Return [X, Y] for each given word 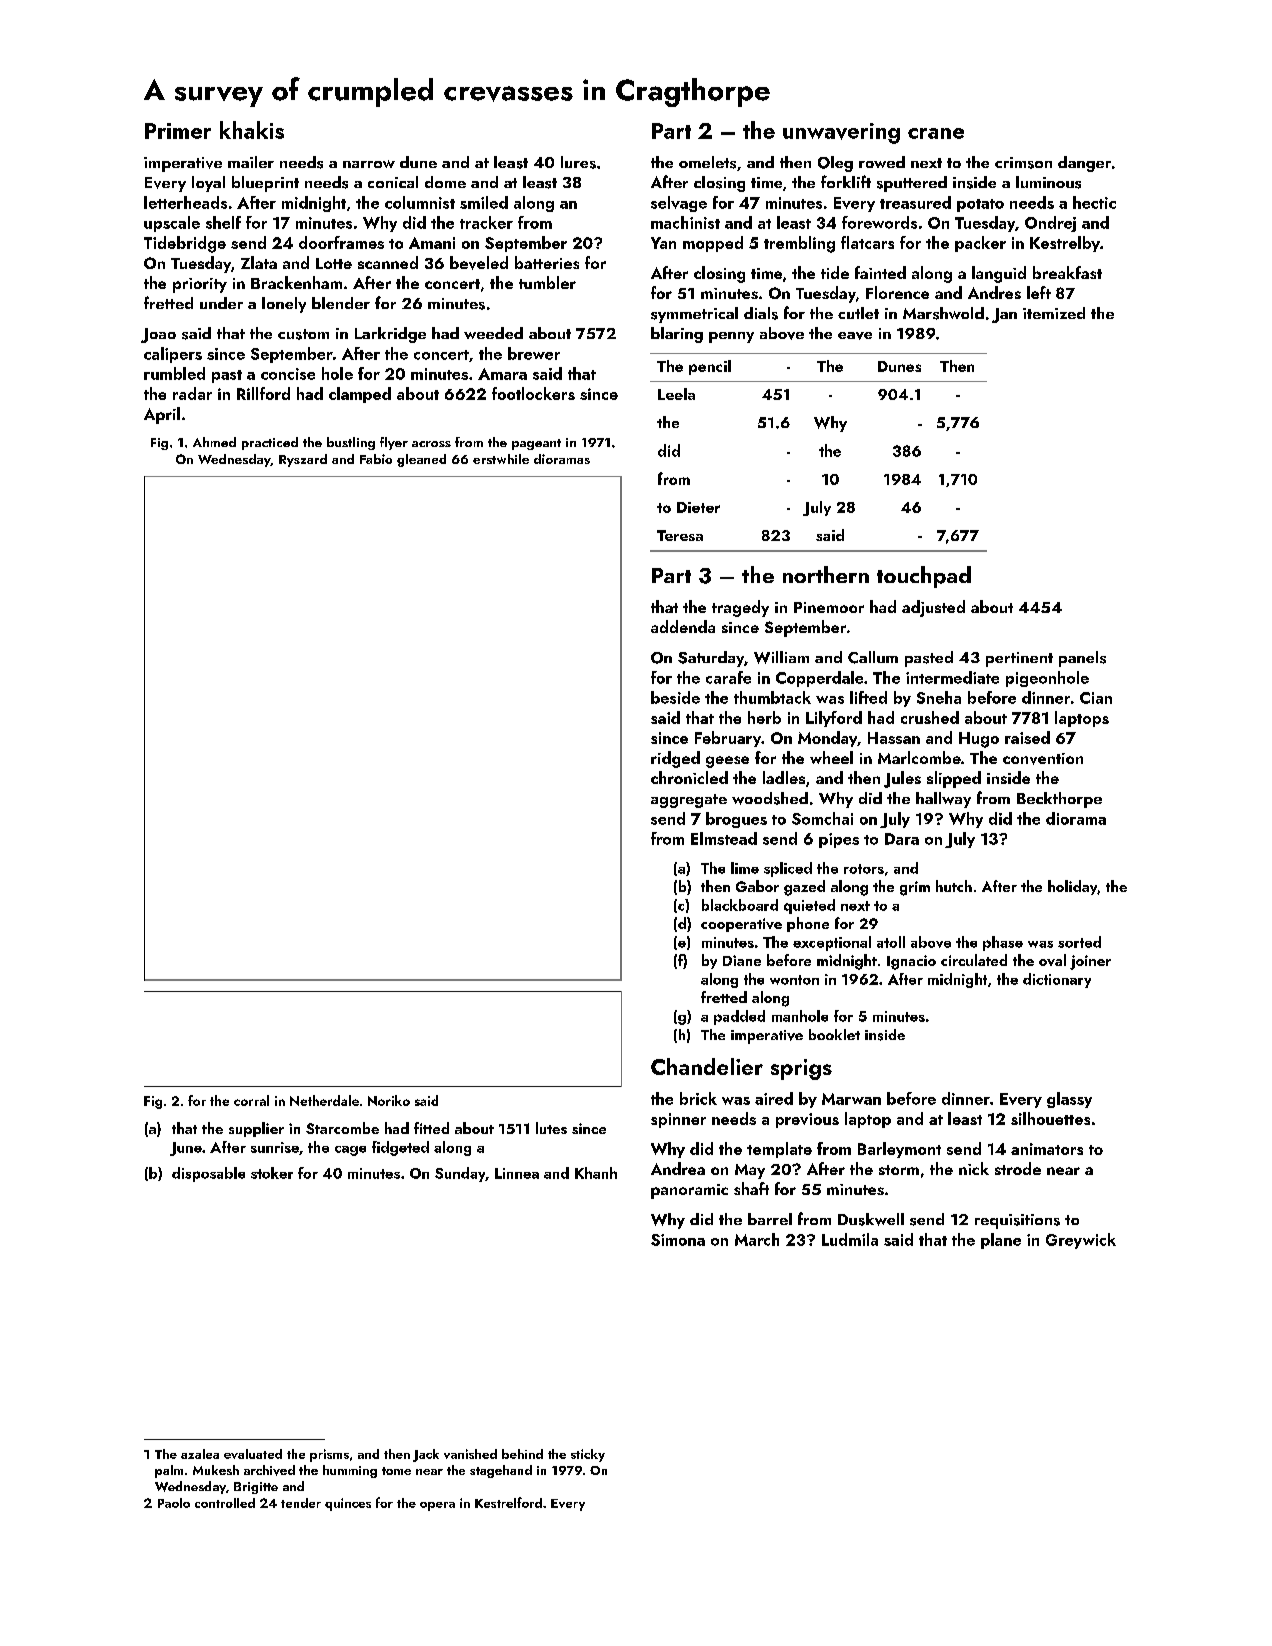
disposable [208, 1174]
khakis [252, 130]
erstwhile [501, 459]
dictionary [1057, 980]
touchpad [924, 577]
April [162, 415]
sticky [588, 1455]
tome [396, 1471]
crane [936, 133]
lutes [551, 1128]
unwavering [841, 133]
